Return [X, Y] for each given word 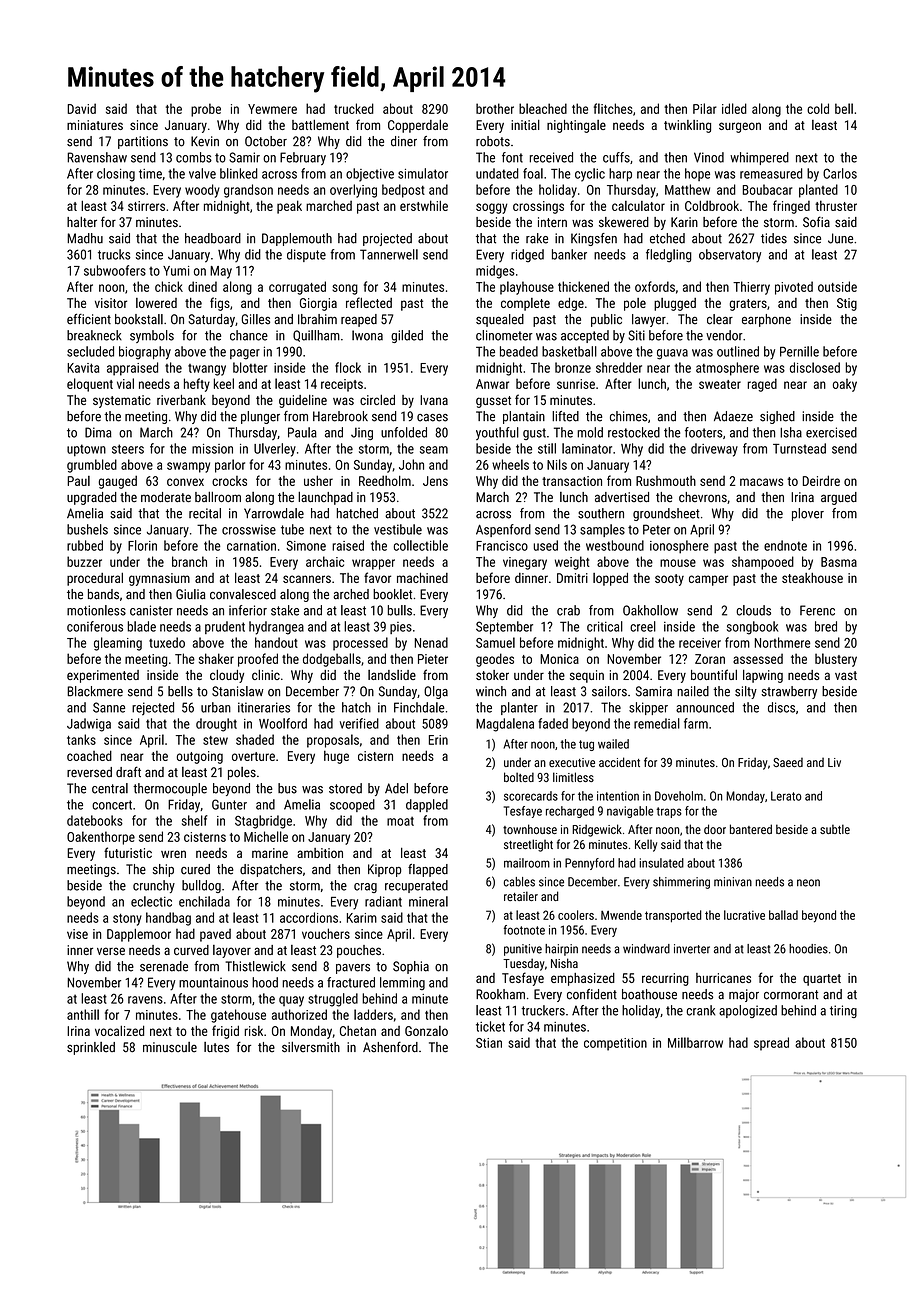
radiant [383, 901]
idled [734, 108]
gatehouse [238, 1016]
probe [206, 110]
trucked [354, 108]
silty [746, 692]
